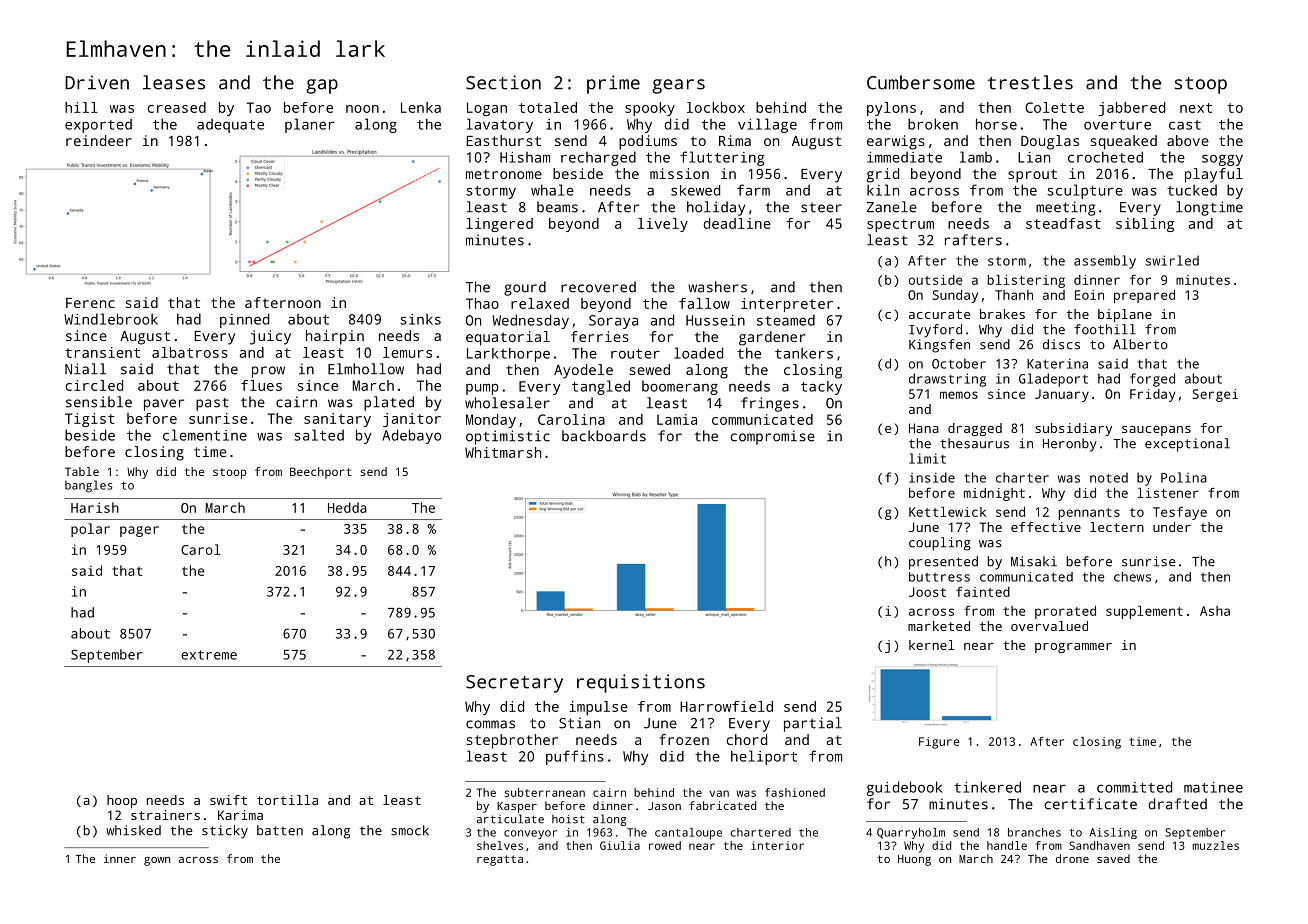  I want to click on Driven, so click(97, 82).
